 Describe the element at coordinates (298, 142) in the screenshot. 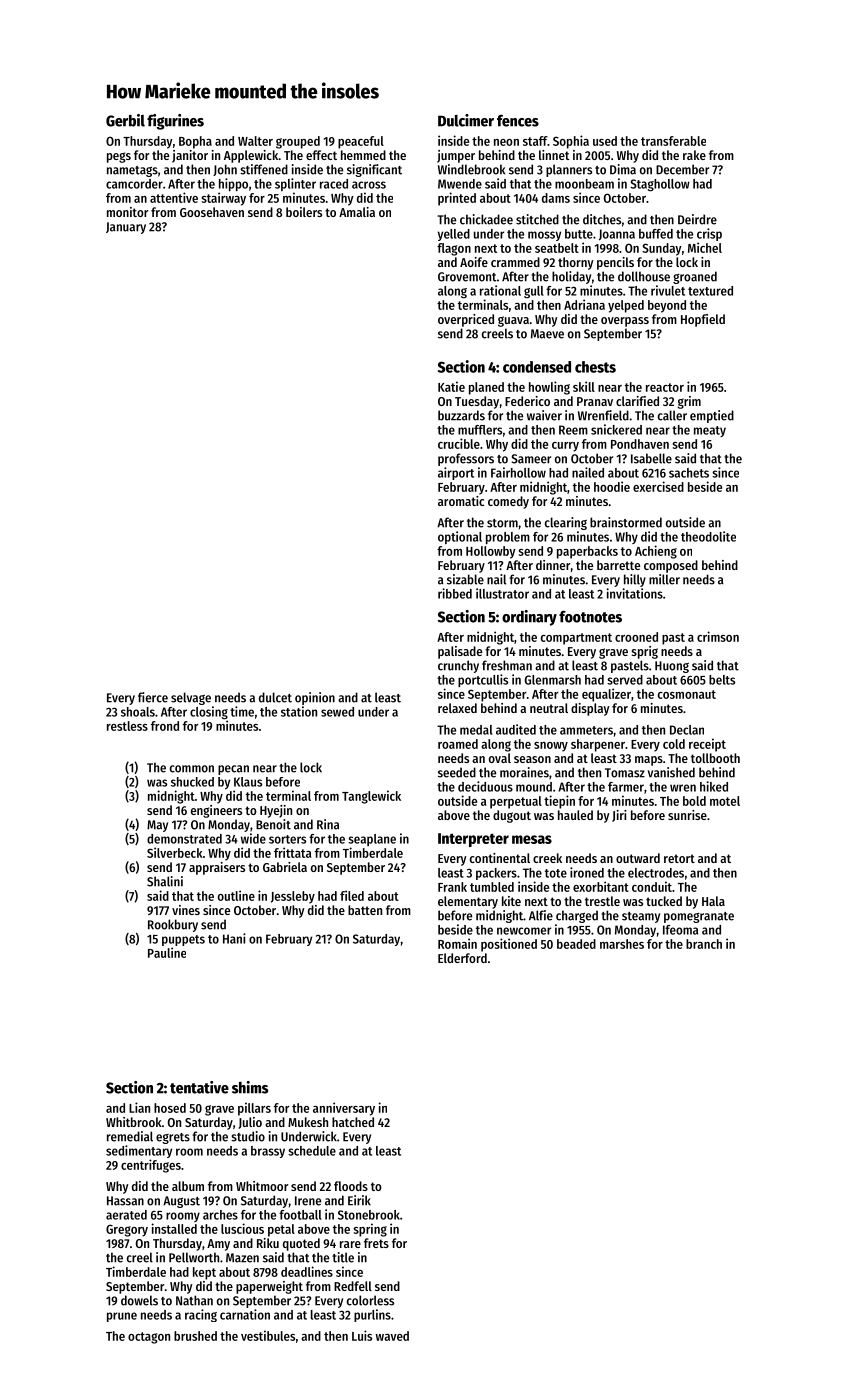

I see `grouped` at that location.
